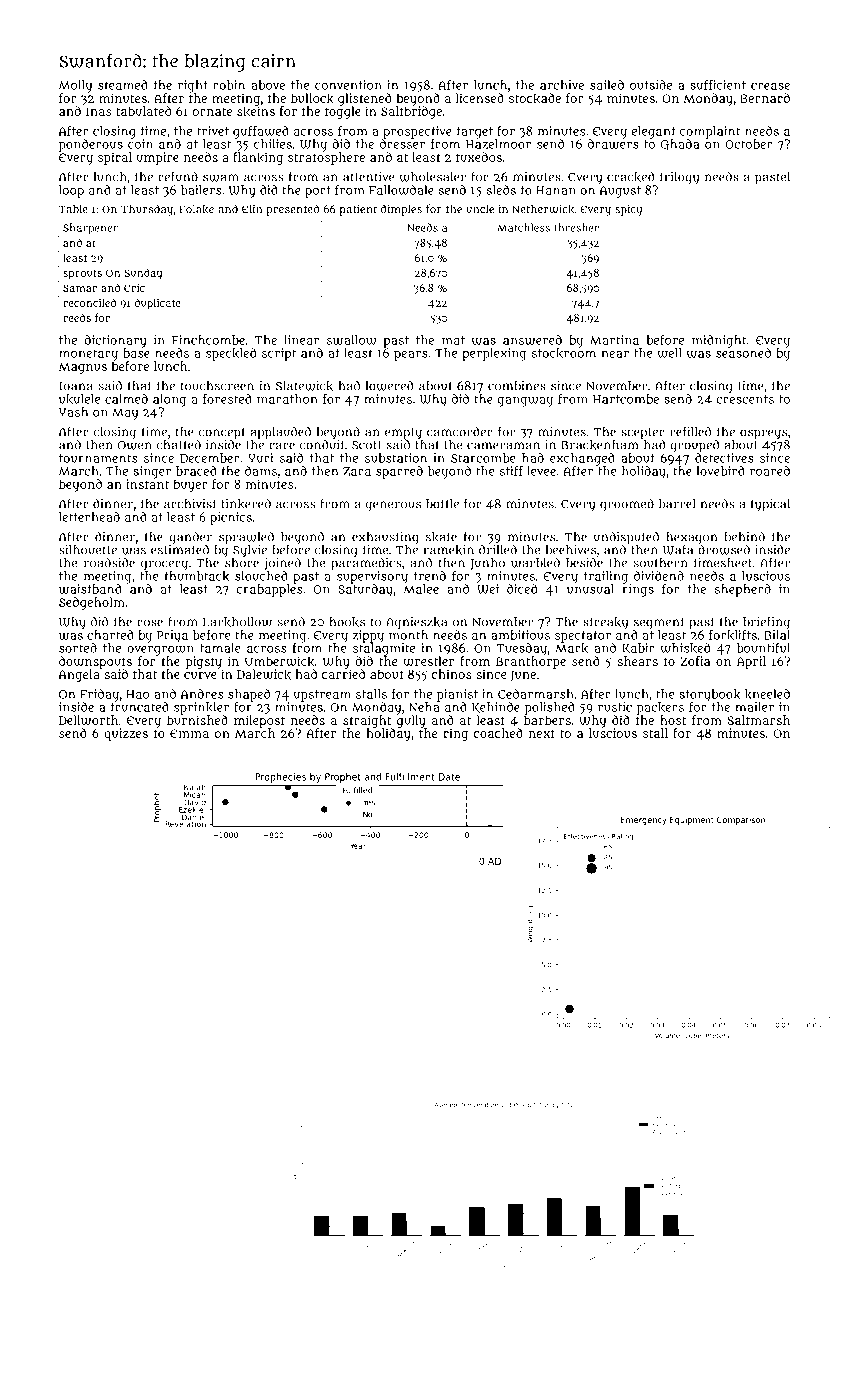  Describe the element at coordinates (75, 86) in the screenshot. I see `Molly` at that location.
